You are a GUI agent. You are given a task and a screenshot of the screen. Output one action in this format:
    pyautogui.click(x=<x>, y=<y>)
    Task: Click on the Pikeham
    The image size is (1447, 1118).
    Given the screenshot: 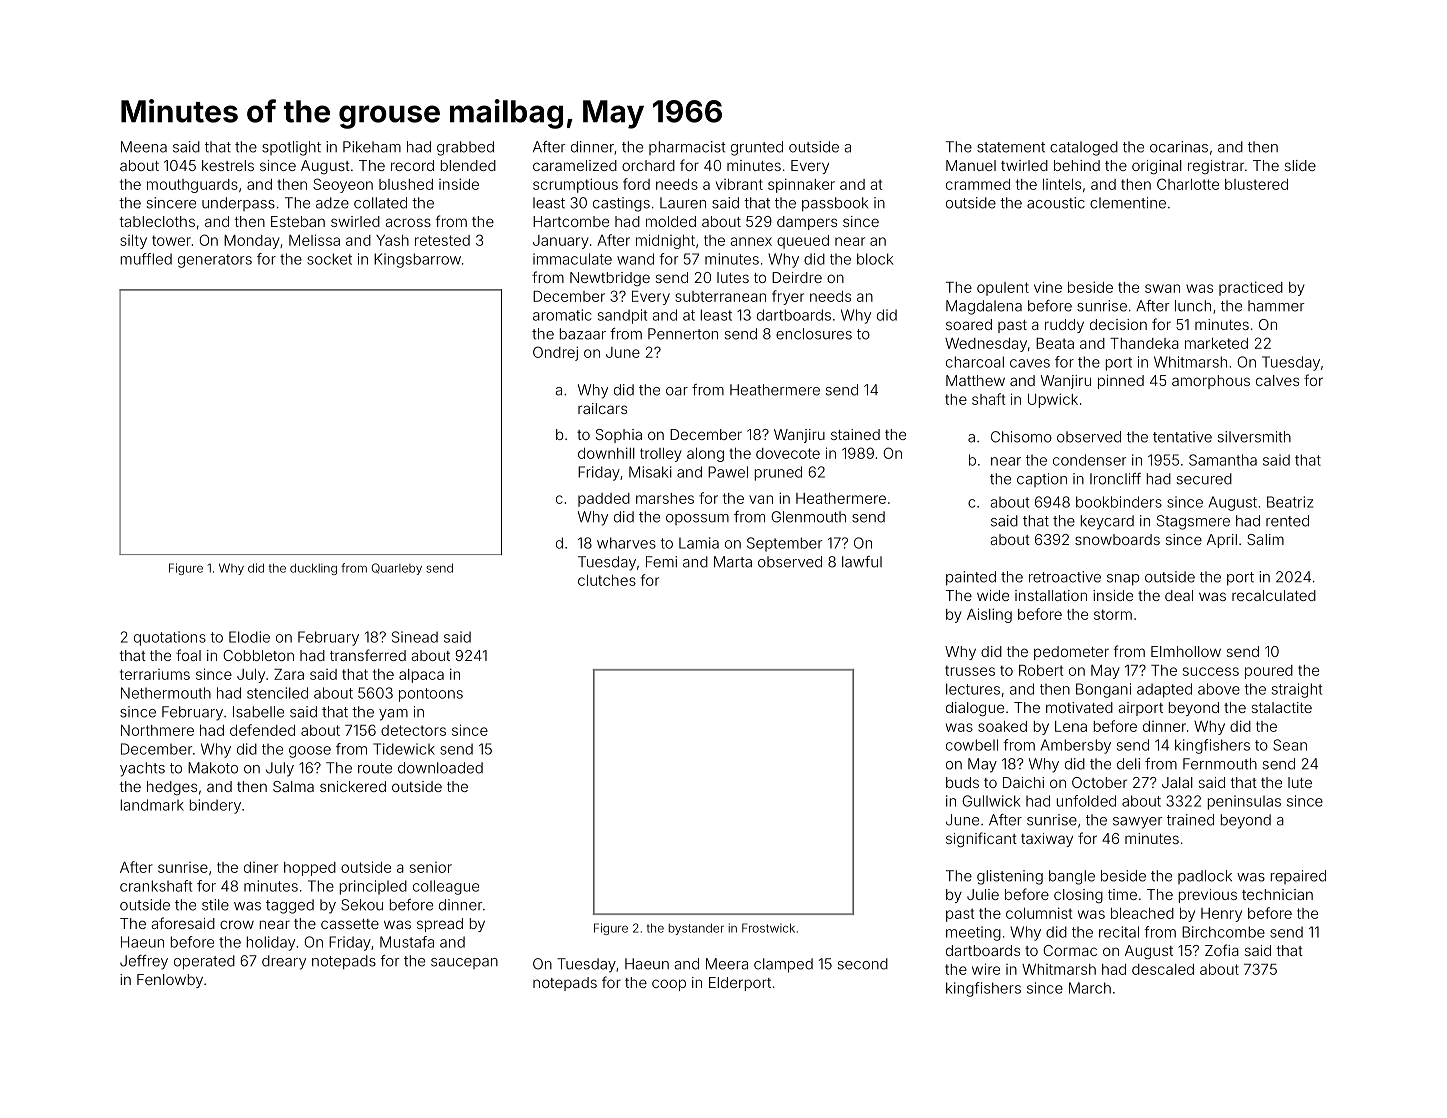 What is the action you would take?
    pyautogui.click(x=372, y=147)
